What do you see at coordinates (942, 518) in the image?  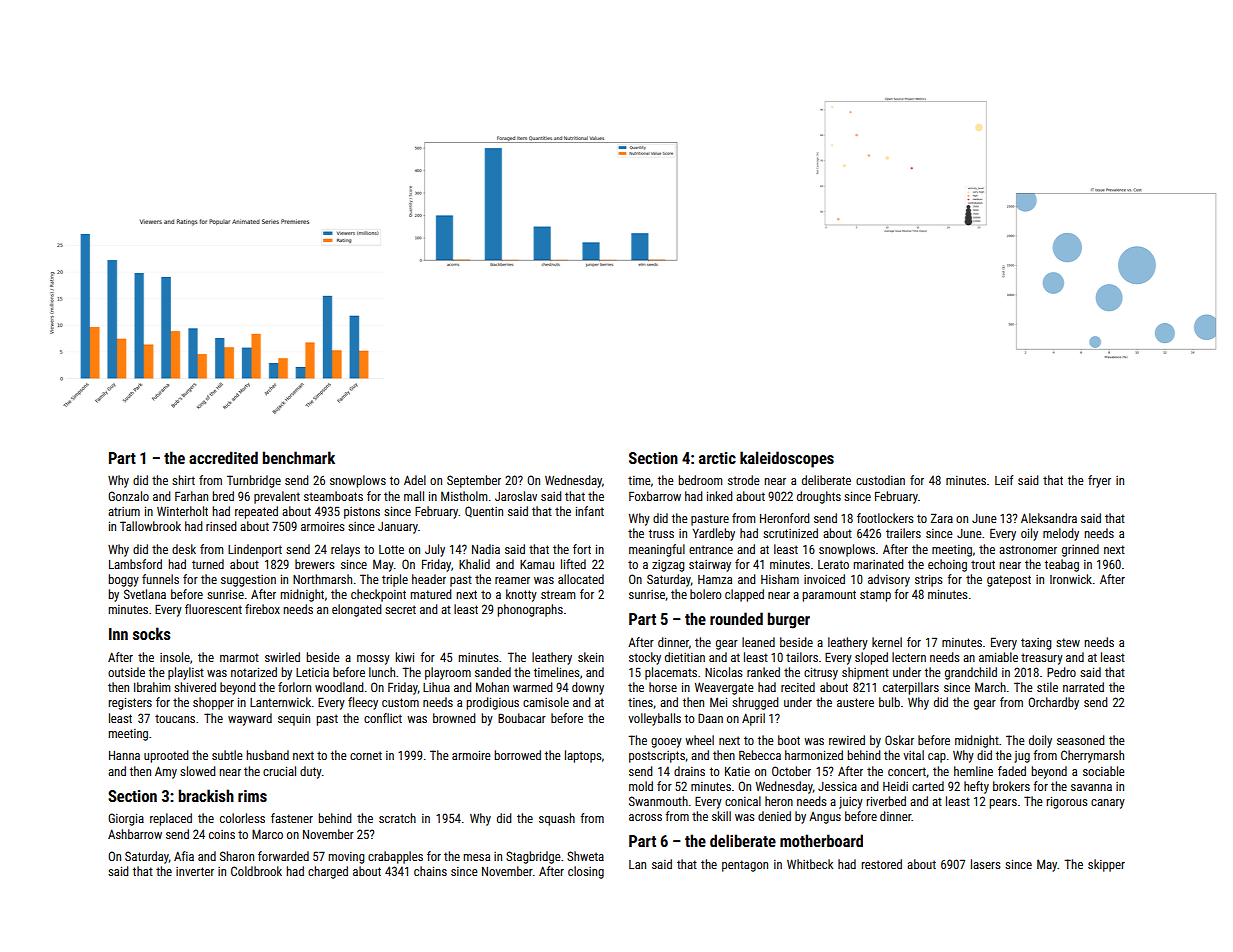 I see `Zara` at bounding box center [942, 518].
